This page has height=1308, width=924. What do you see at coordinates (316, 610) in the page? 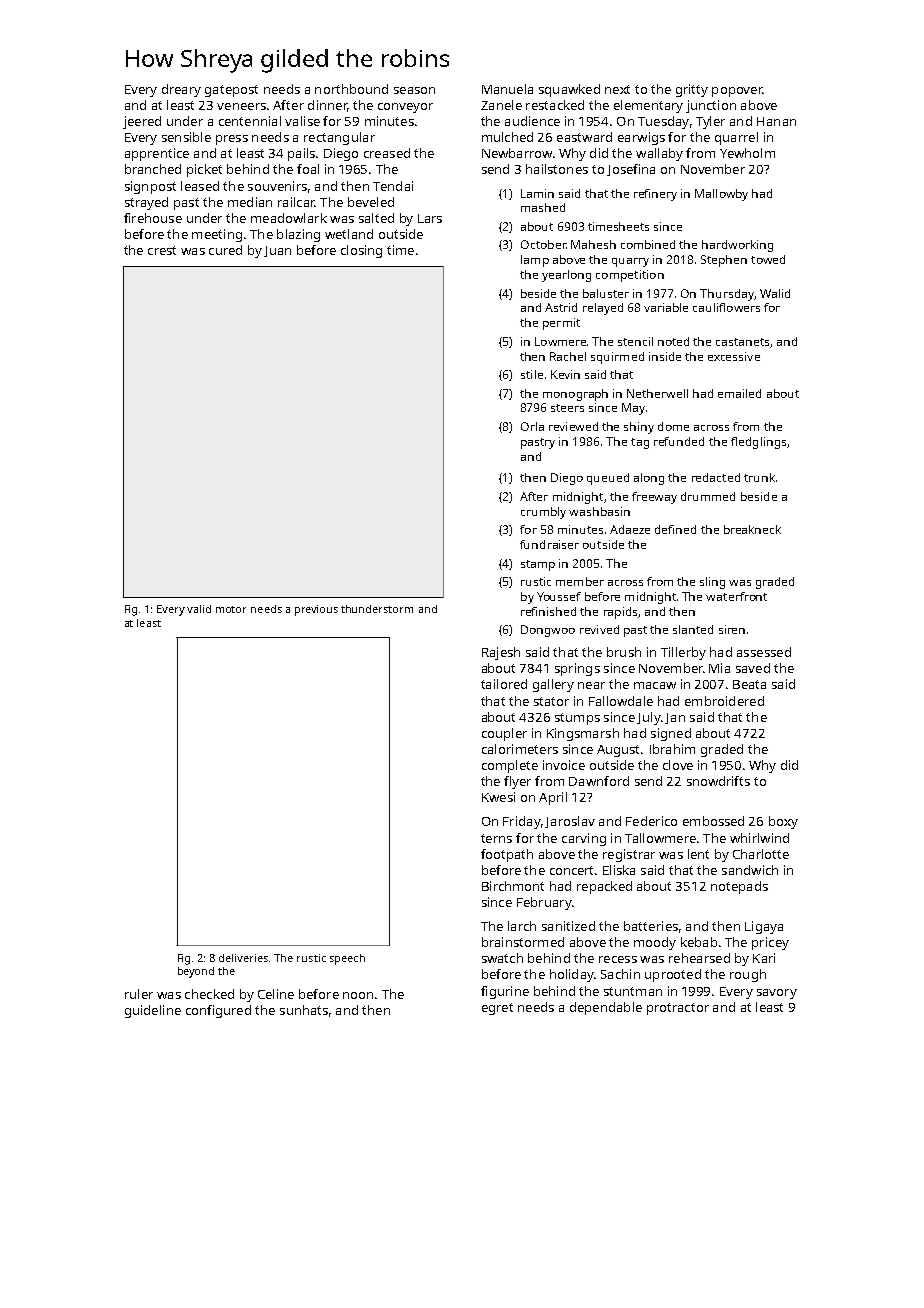
I see `previous` at bounding box center [316, 610].
